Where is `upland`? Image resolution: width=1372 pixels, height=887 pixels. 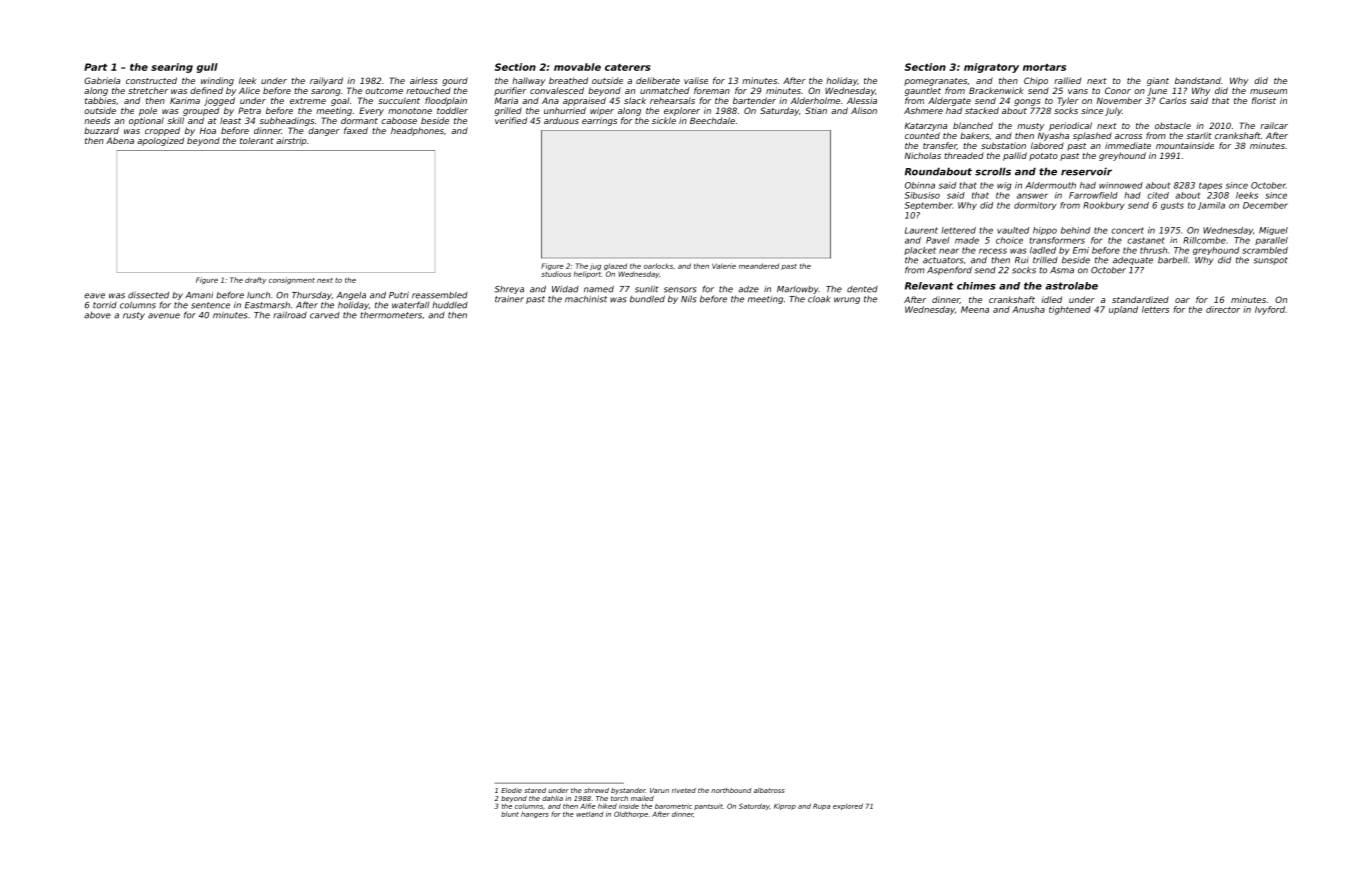
upland is located at coordinates (1123, 310).
